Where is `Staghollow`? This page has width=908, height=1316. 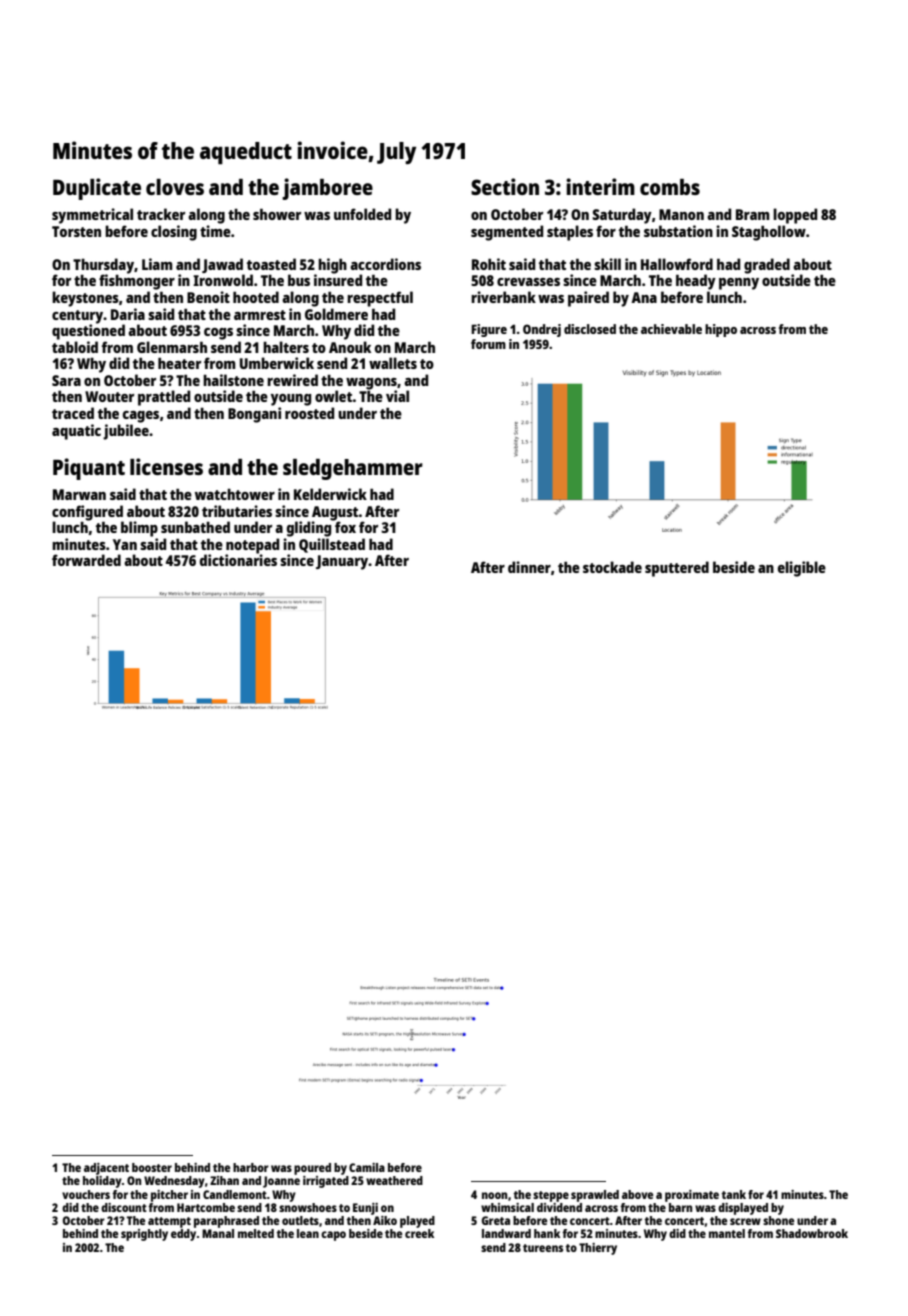 Staghollow is located at coordinates (769, 233).
